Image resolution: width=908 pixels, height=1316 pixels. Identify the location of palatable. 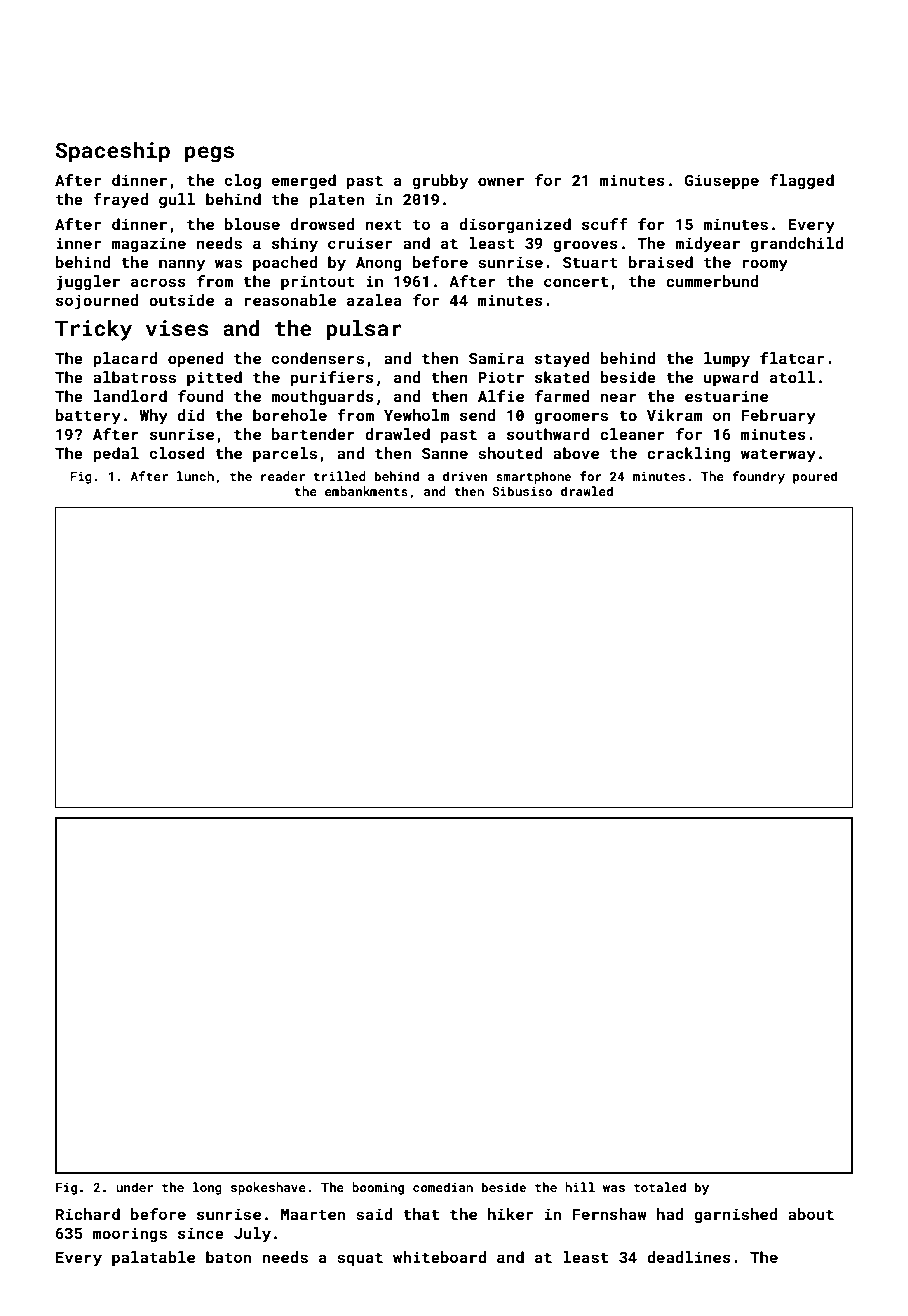
(153, 1258).
